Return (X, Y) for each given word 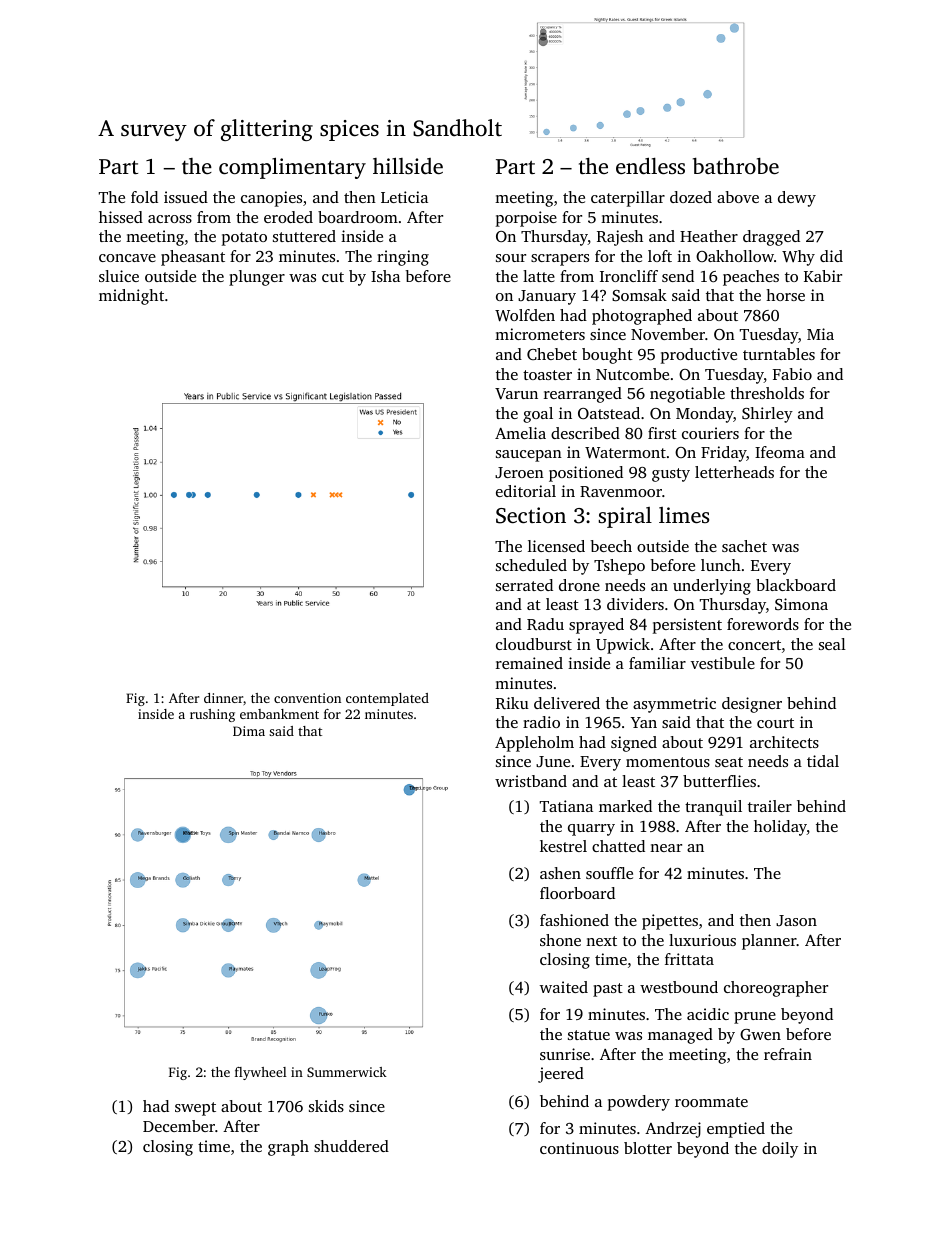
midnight (131, 297)
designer (752, 705)
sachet (744, 546)
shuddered (351, 1146)
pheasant (193, 258)
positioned (586, 474)
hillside (408, 165)
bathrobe (736, 165)
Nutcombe (632, 374)
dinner (223, 698)
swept (195, 1109)
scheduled (531, 565)
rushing (212, 715)
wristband (531, 781)
